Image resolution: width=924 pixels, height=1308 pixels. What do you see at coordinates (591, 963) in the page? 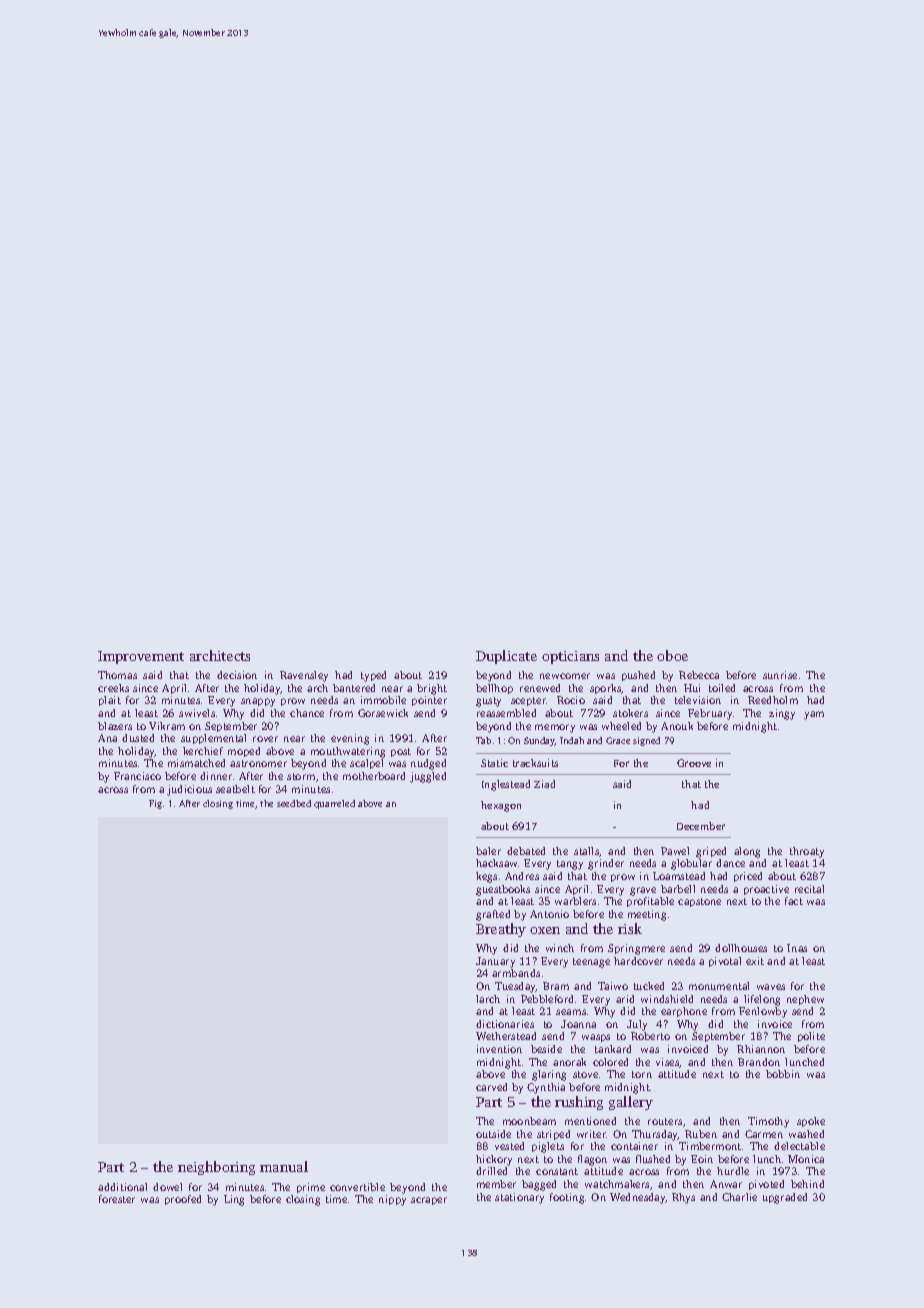
I see `teenage` at bounding box center [591, 963].
